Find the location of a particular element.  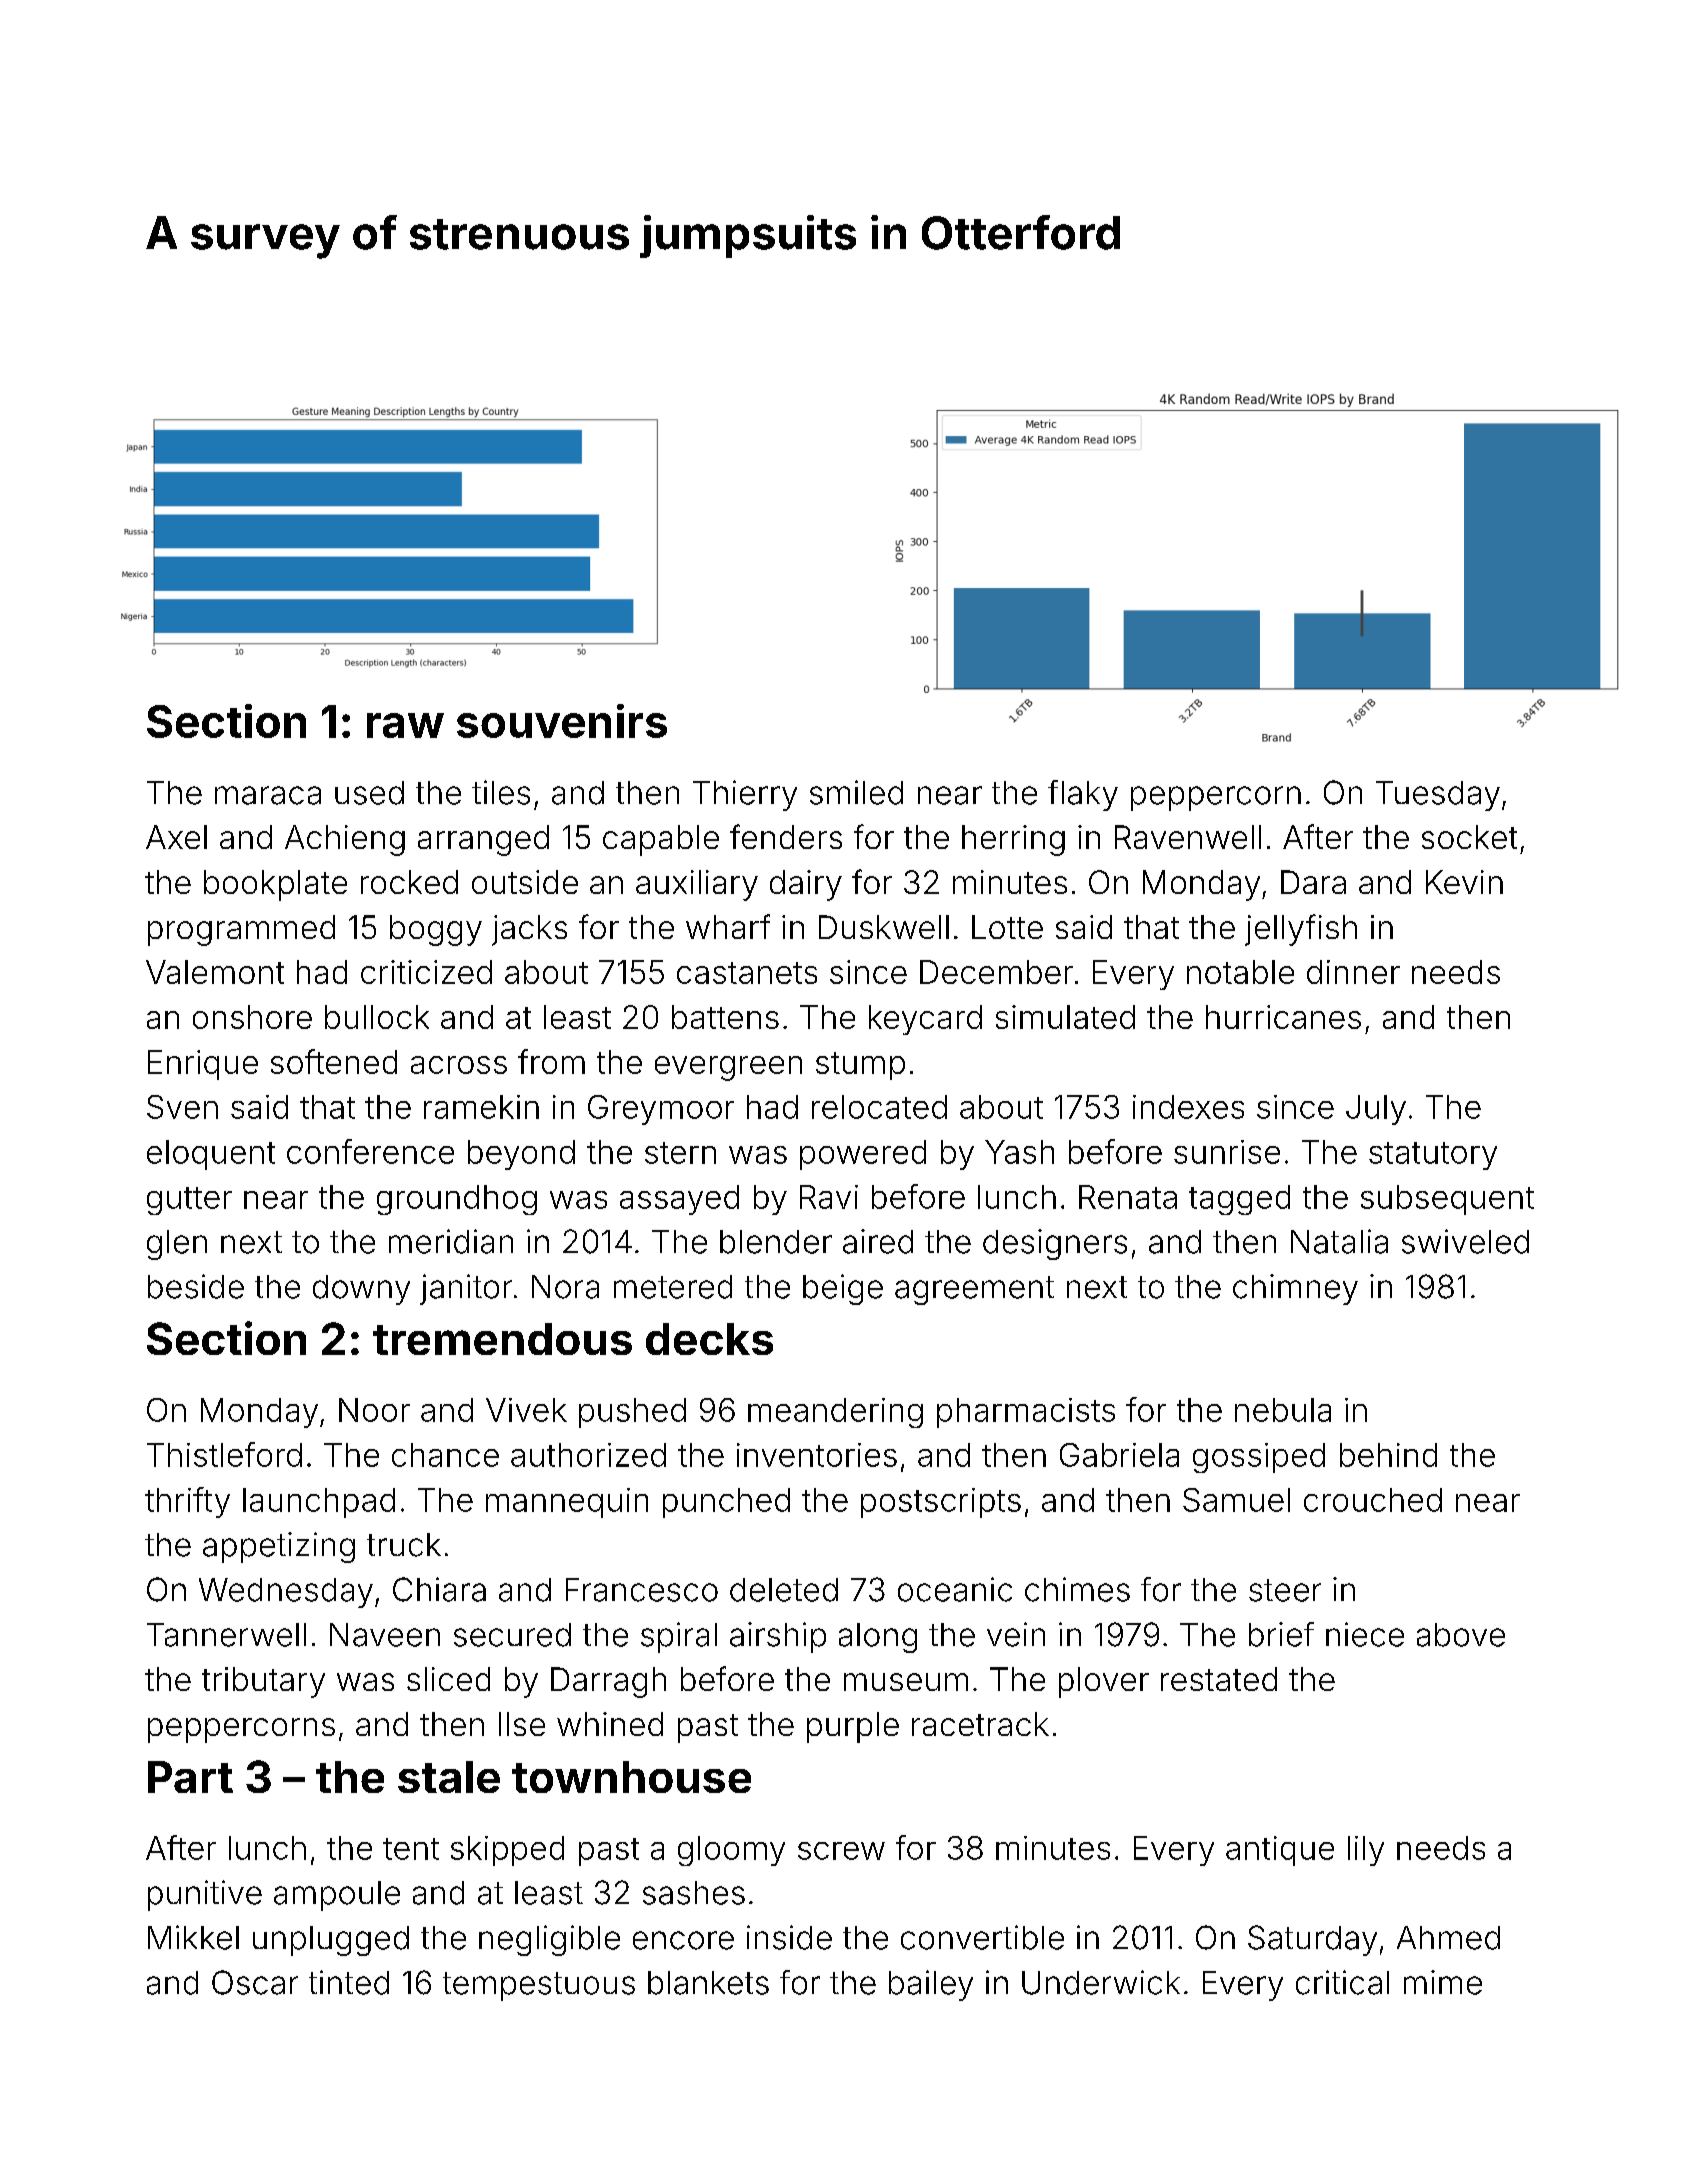

conference is located at coordinates (370, 1151).
